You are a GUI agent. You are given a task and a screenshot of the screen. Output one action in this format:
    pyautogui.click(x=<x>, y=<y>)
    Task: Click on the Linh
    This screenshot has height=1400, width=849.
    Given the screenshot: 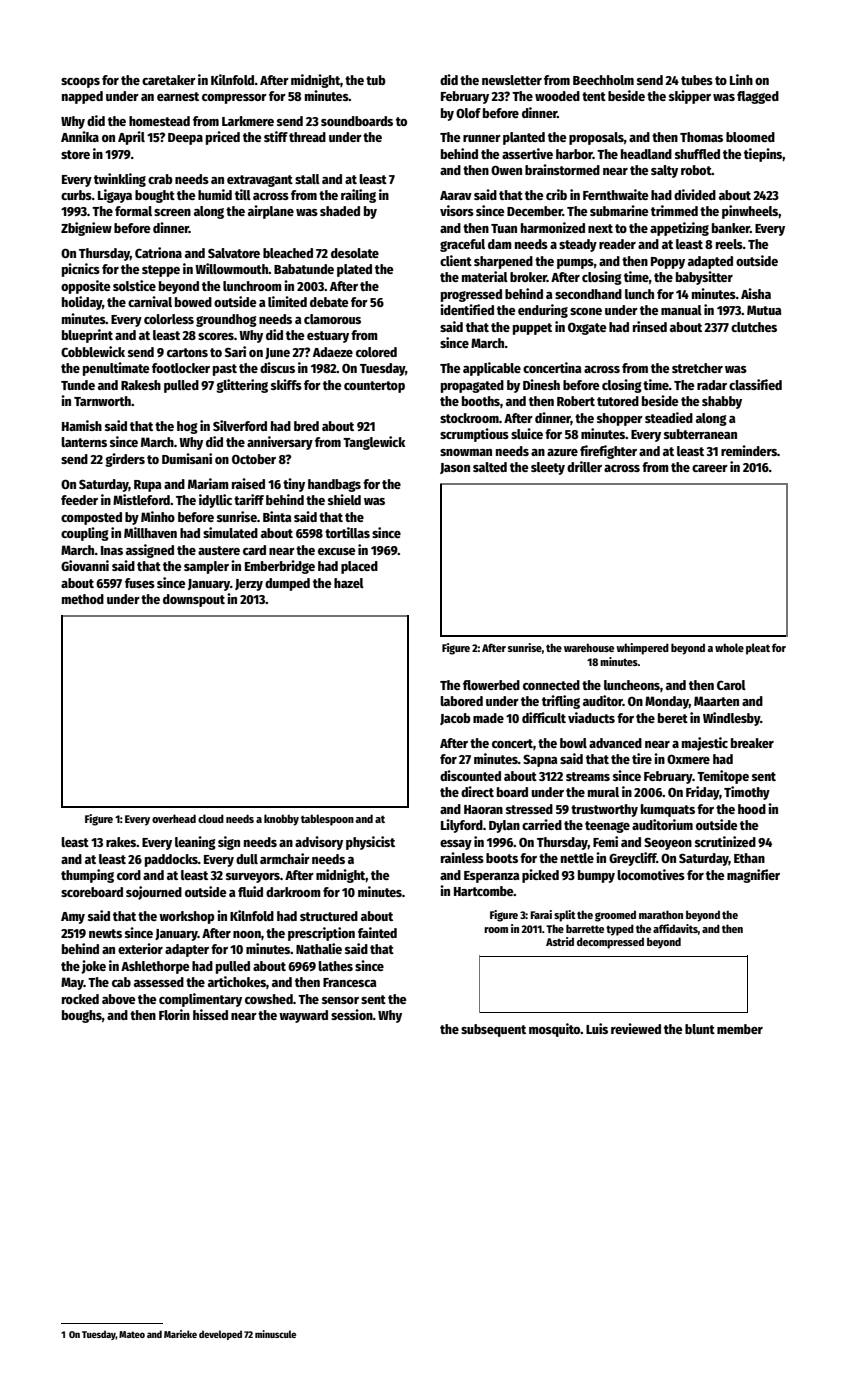 What is the action you would take?
    pyautogui.click(x=741, y=79)
